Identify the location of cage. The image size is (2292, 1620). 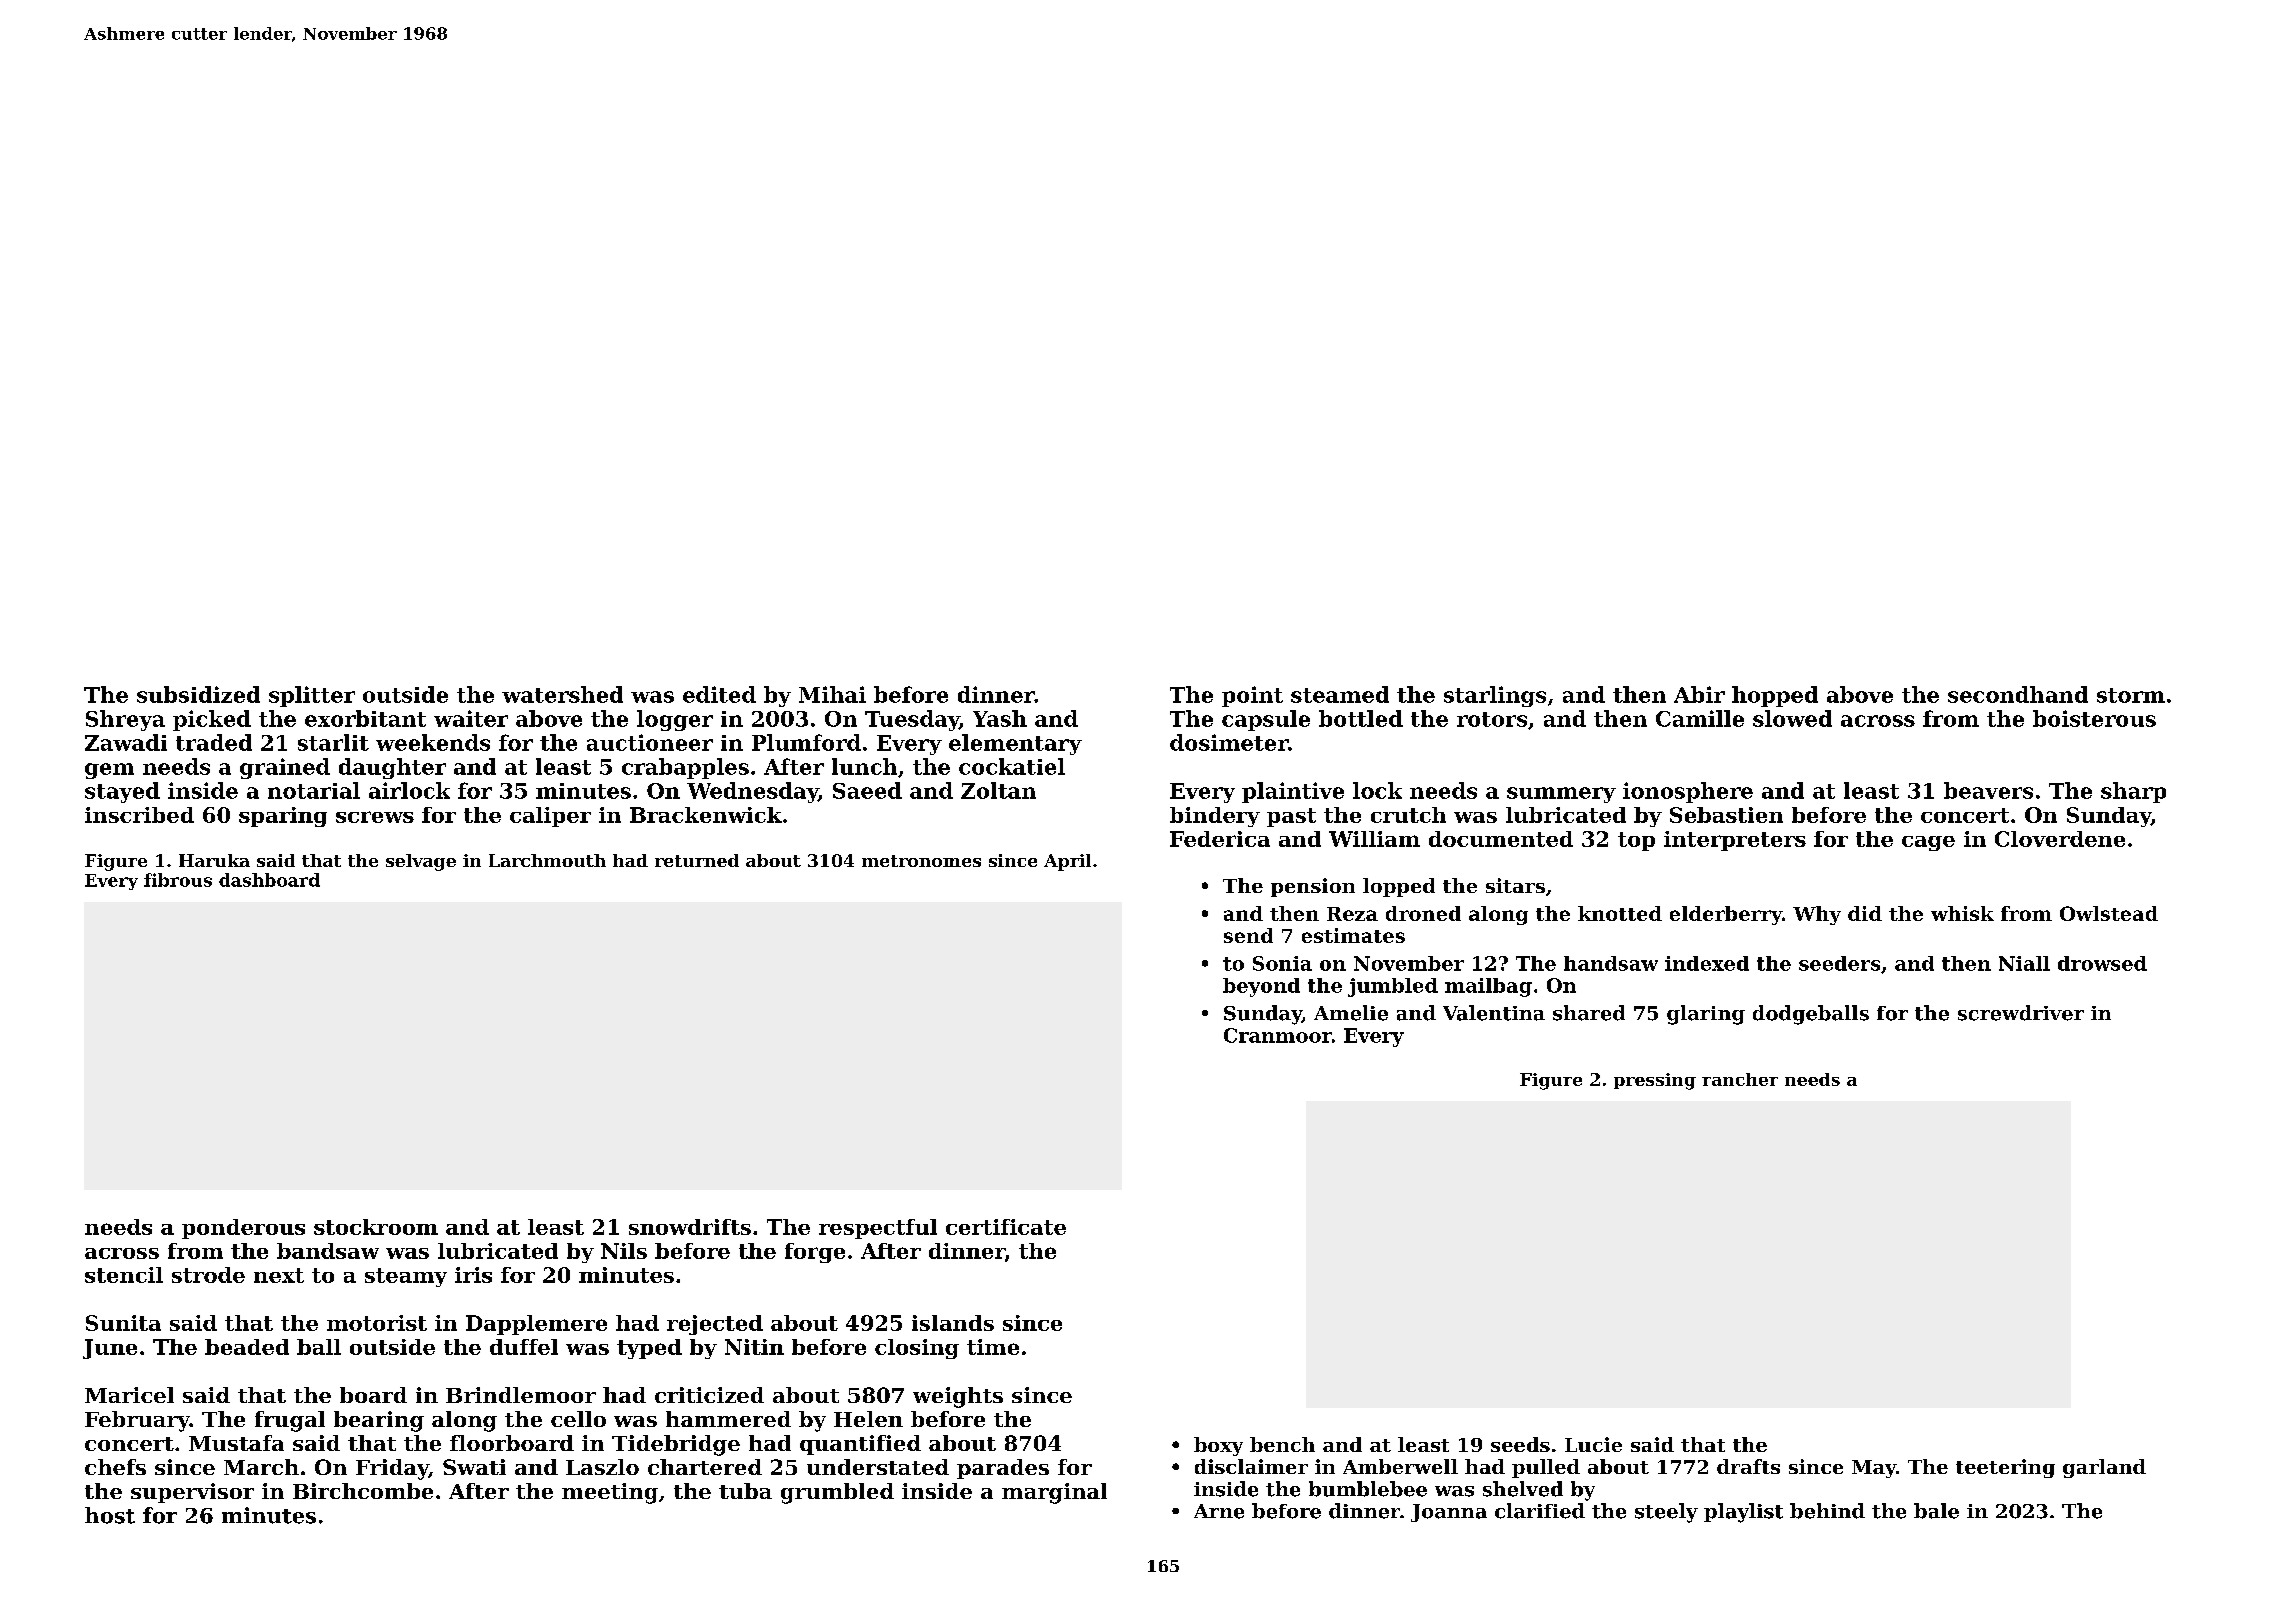
(1928, 843).
